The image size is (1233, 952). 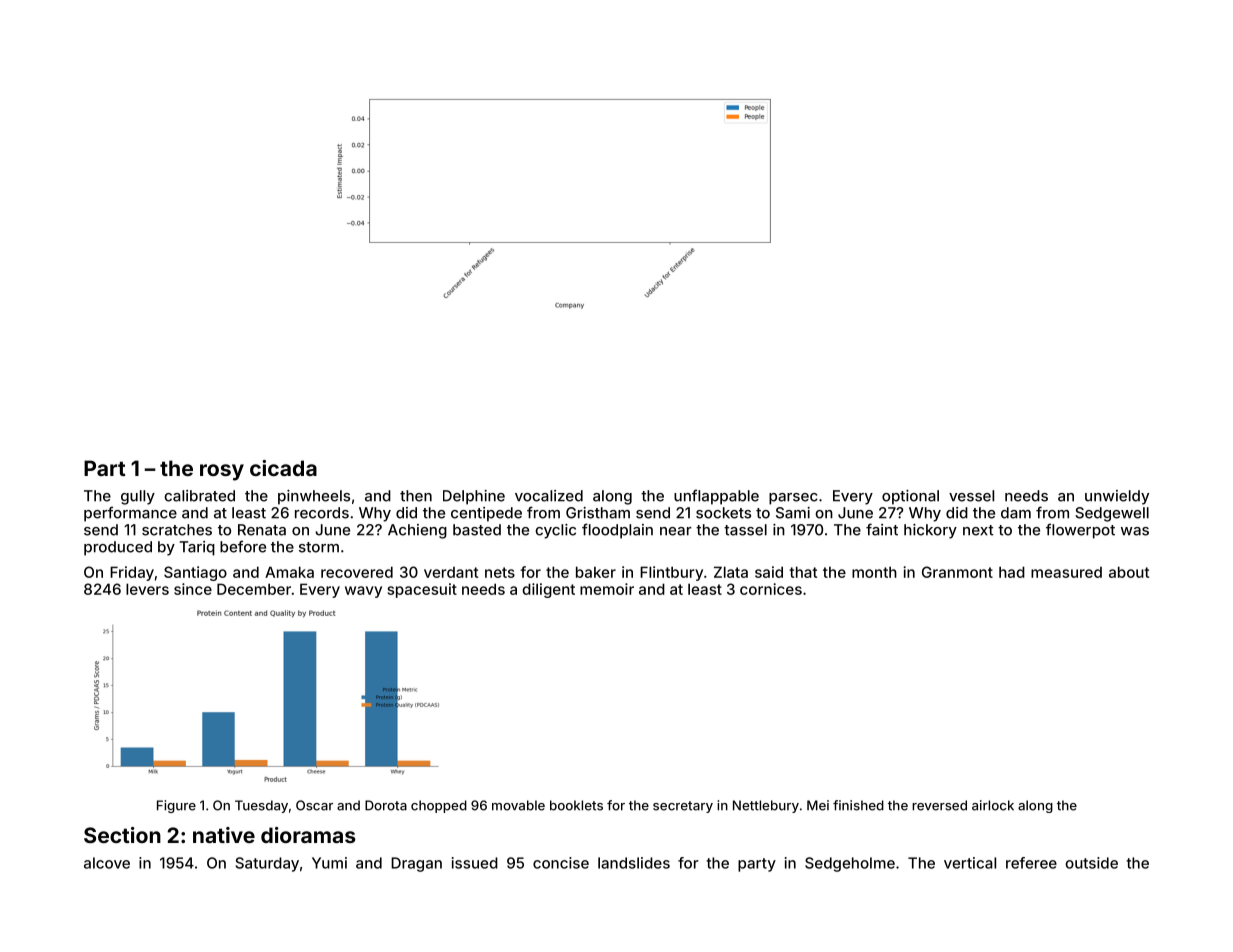 What do you see at coordinates (283, 468) in the image?
I see `cicada` at bounding box center [283, 468].
